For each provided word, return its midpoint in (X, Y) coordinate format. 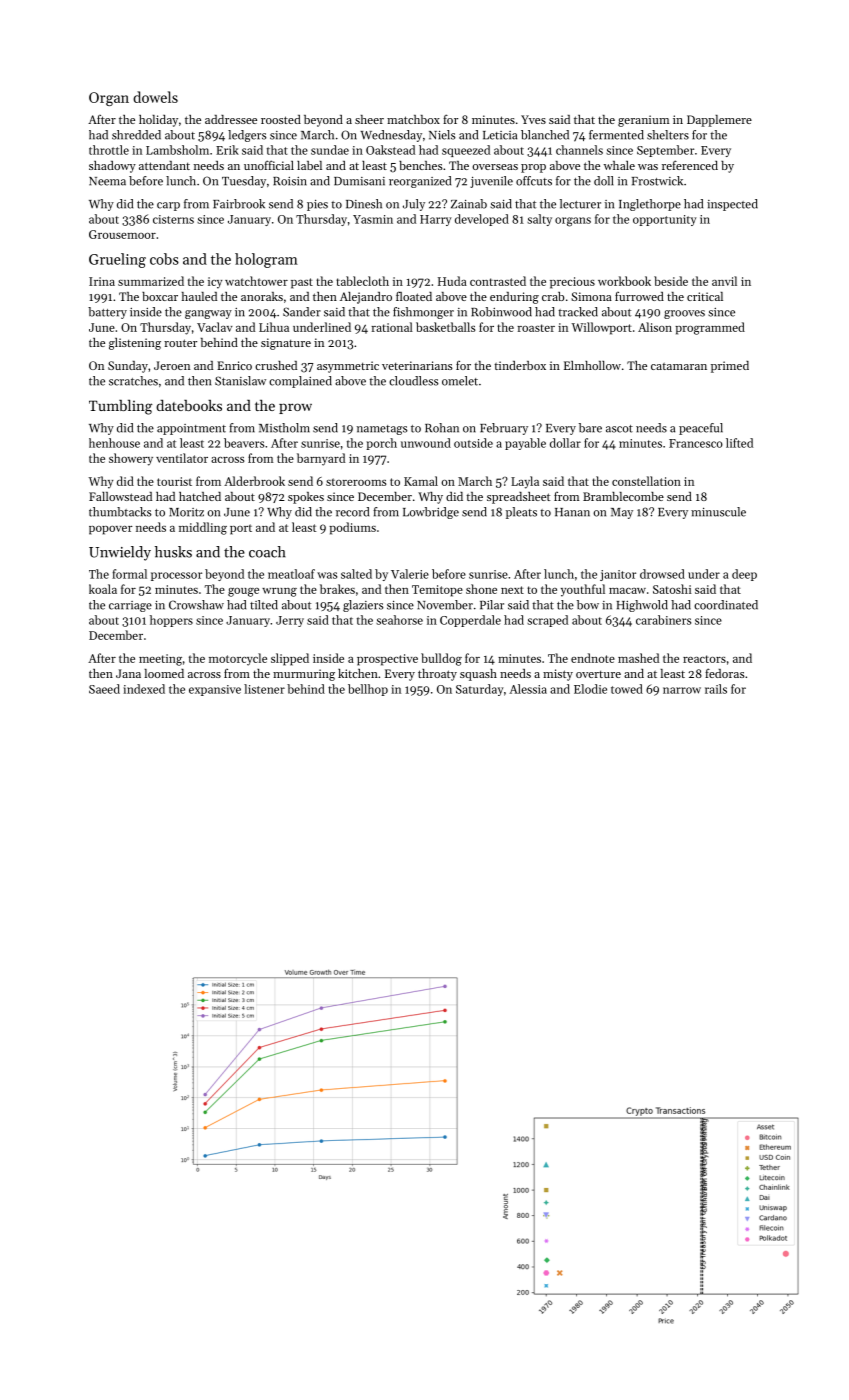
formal (129, 574)
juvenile (491, 182)
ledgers (247, 136)
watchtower (256, 281)
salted (356, 574)
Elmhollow (592, 365)
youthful (583, 590)
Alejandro (366, 298)
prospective (387, 660)
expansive (215, 690)
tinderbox (520, 365)
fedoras (725, 673)
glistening (135, 344)
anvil (724, 281)
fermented (616, 135)
